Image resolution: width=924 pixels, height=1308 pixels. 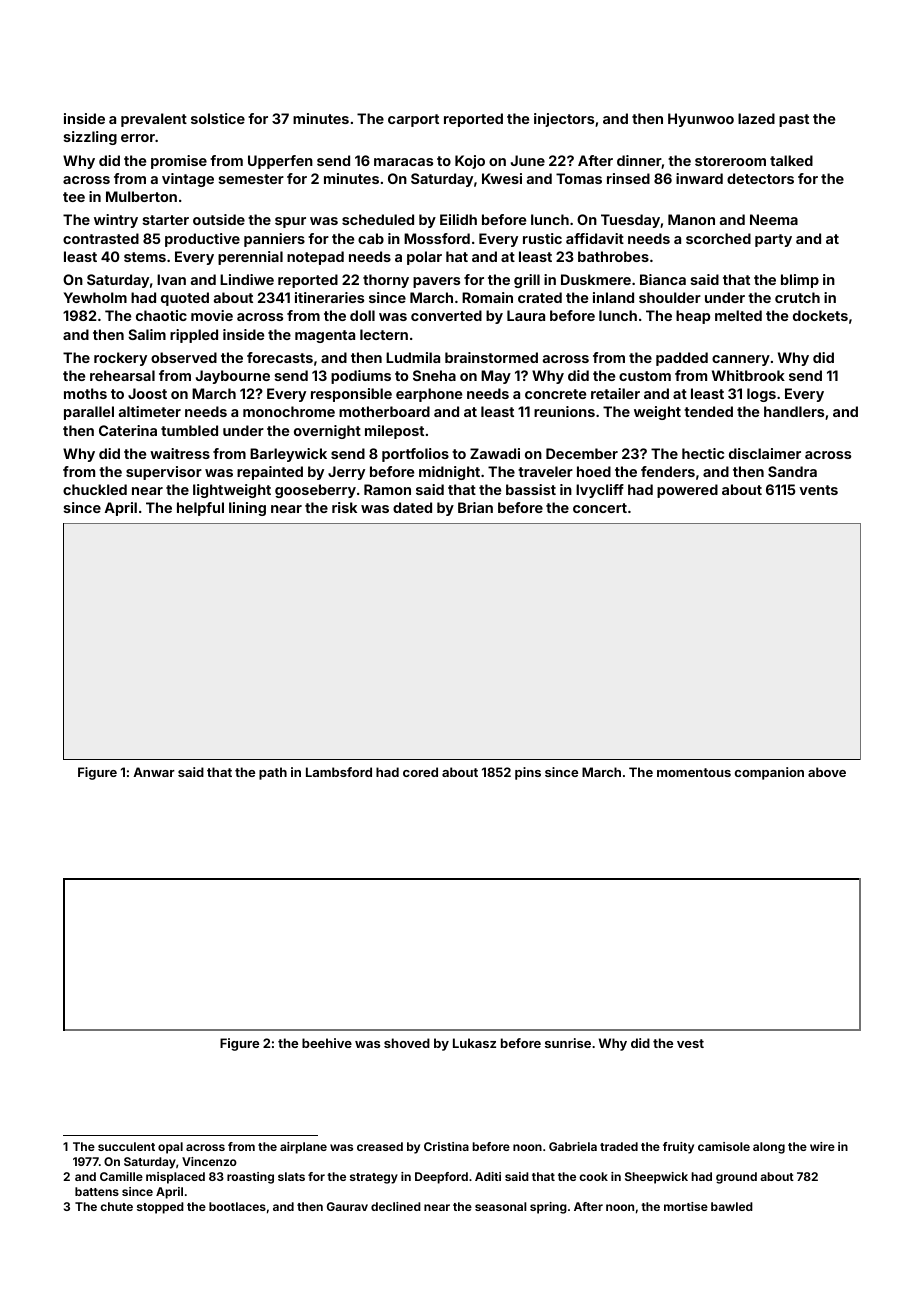 I want to click on dockets, so click(x=820, y=315).
